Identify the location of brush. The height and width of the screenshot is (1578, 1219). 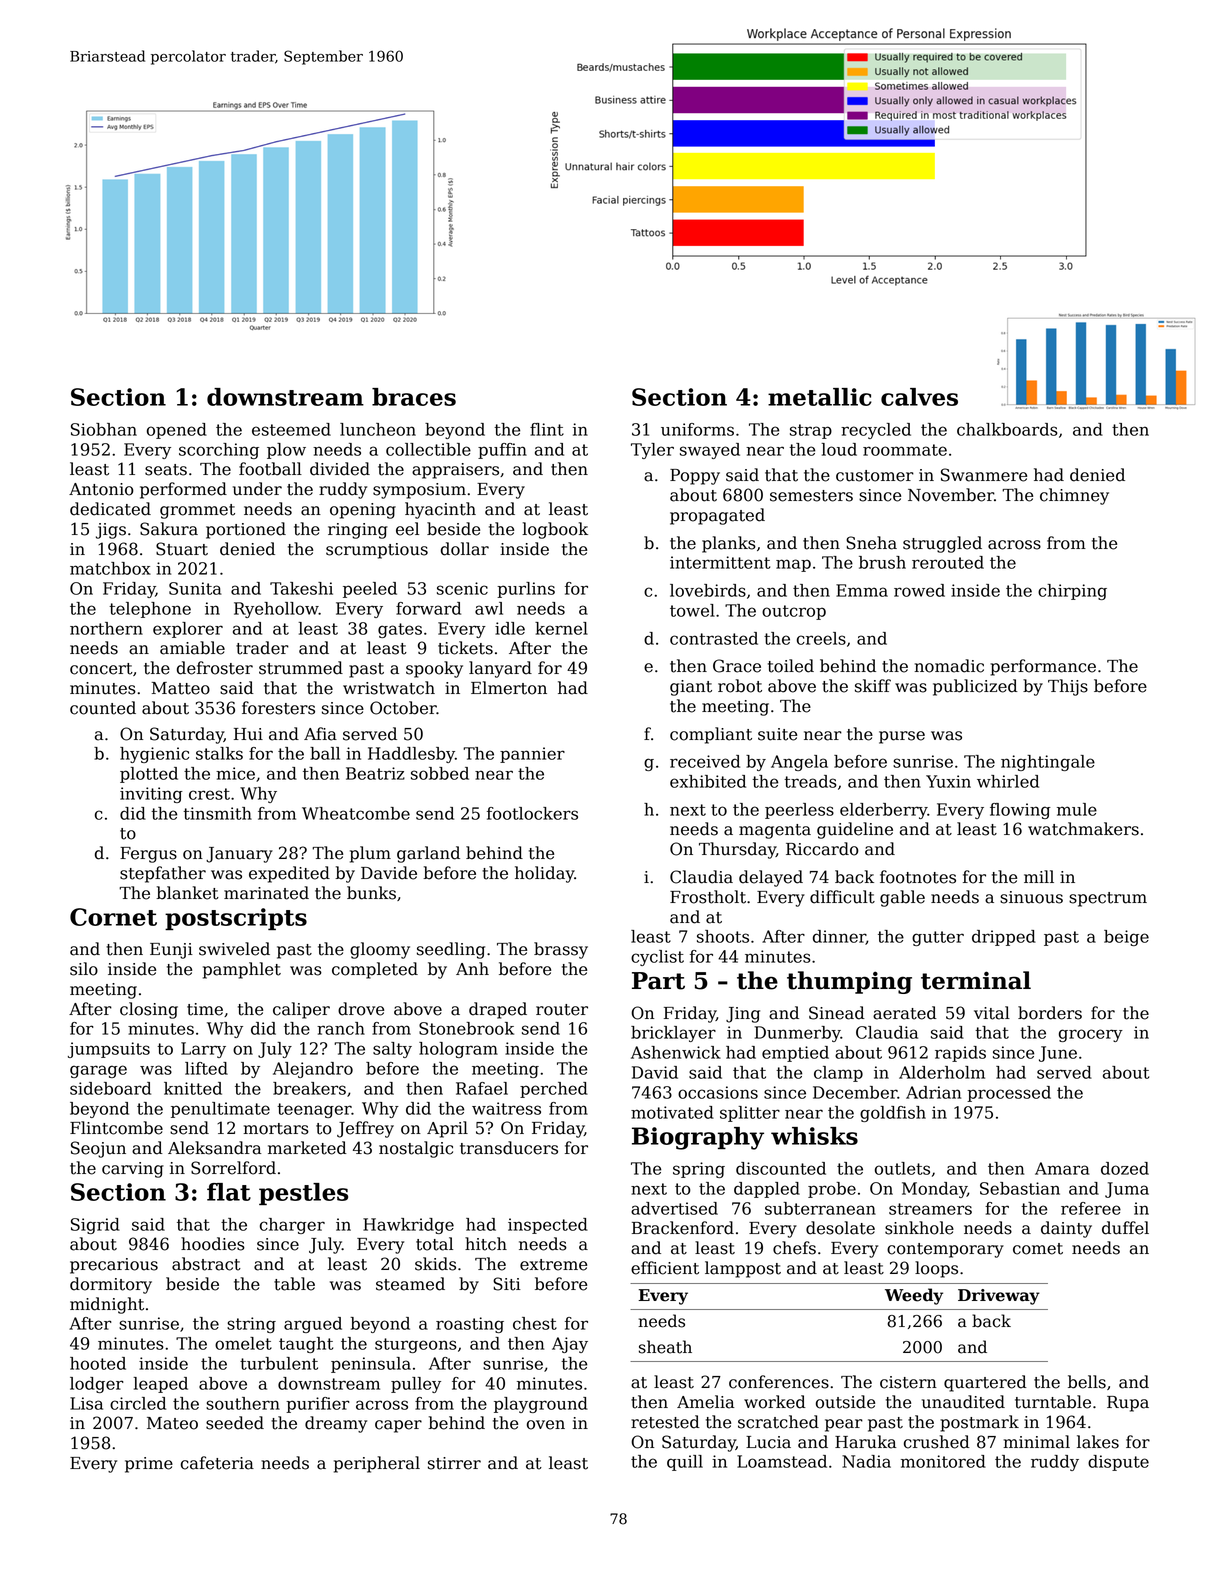
(882, 562).
